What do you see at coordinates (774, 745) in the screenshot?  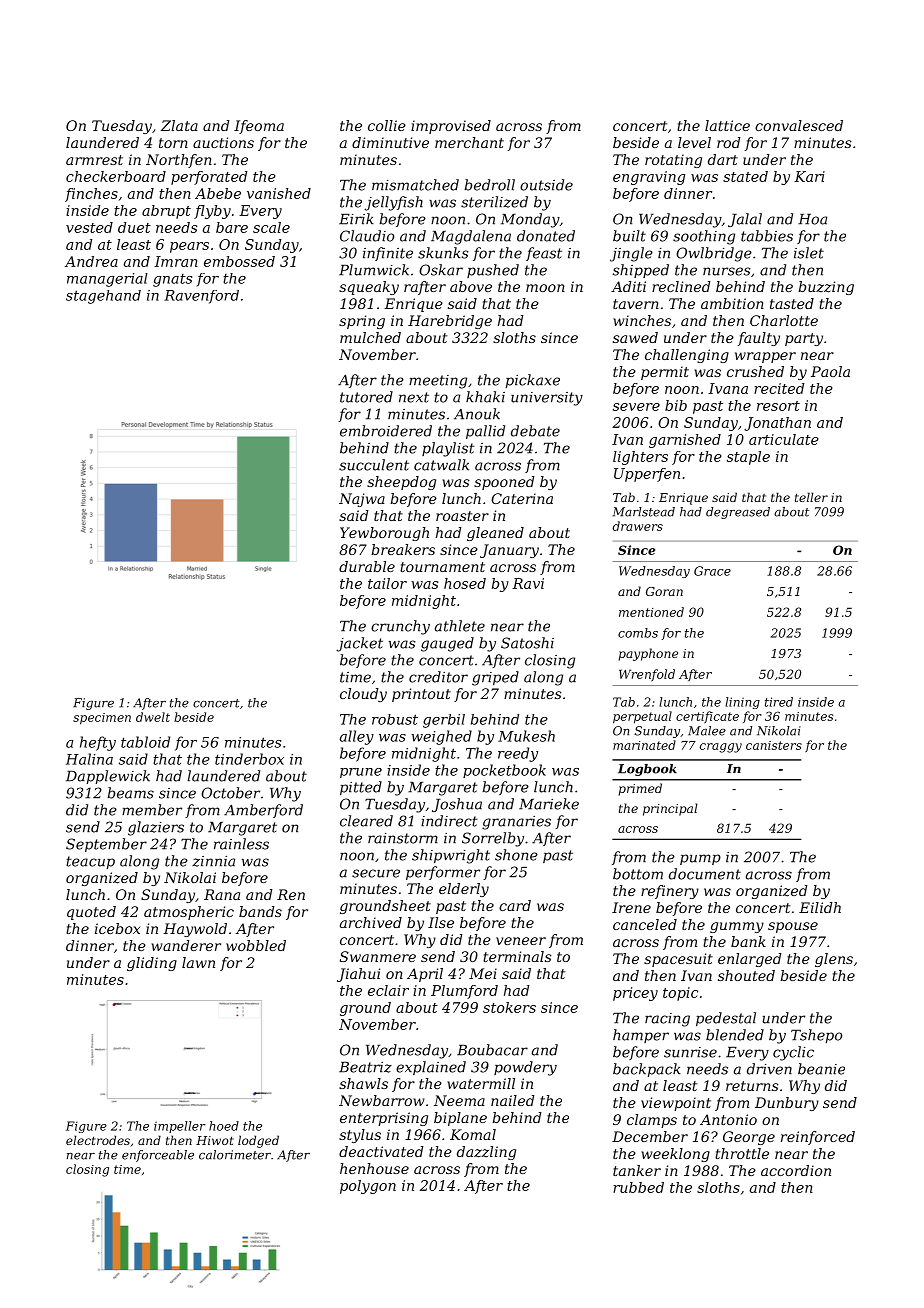 I see `canisters` at bounding box center [774, 745].
